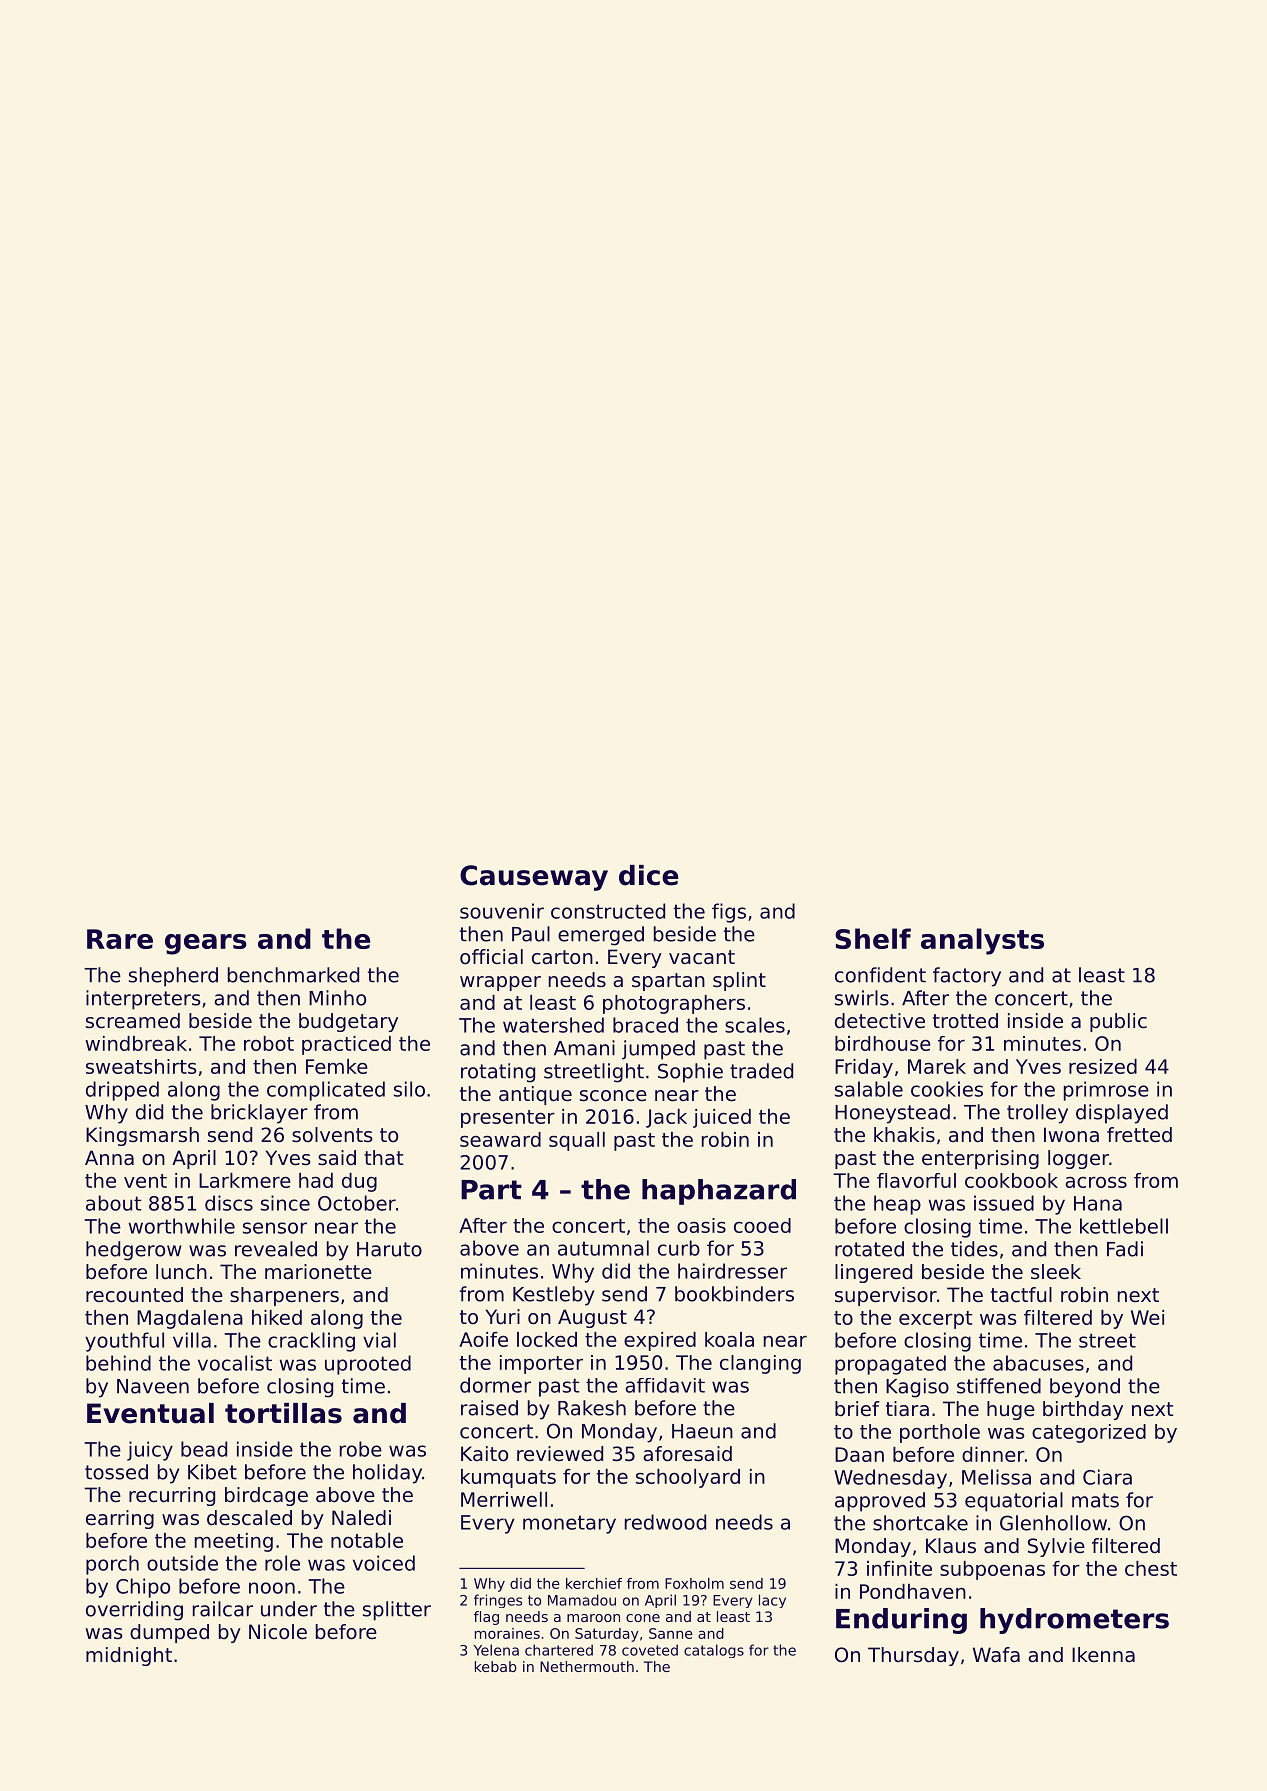  What do you see at coordinates (409, 1089) in the screenshot?
I see `silo` at bounding box center [409, 1089].
